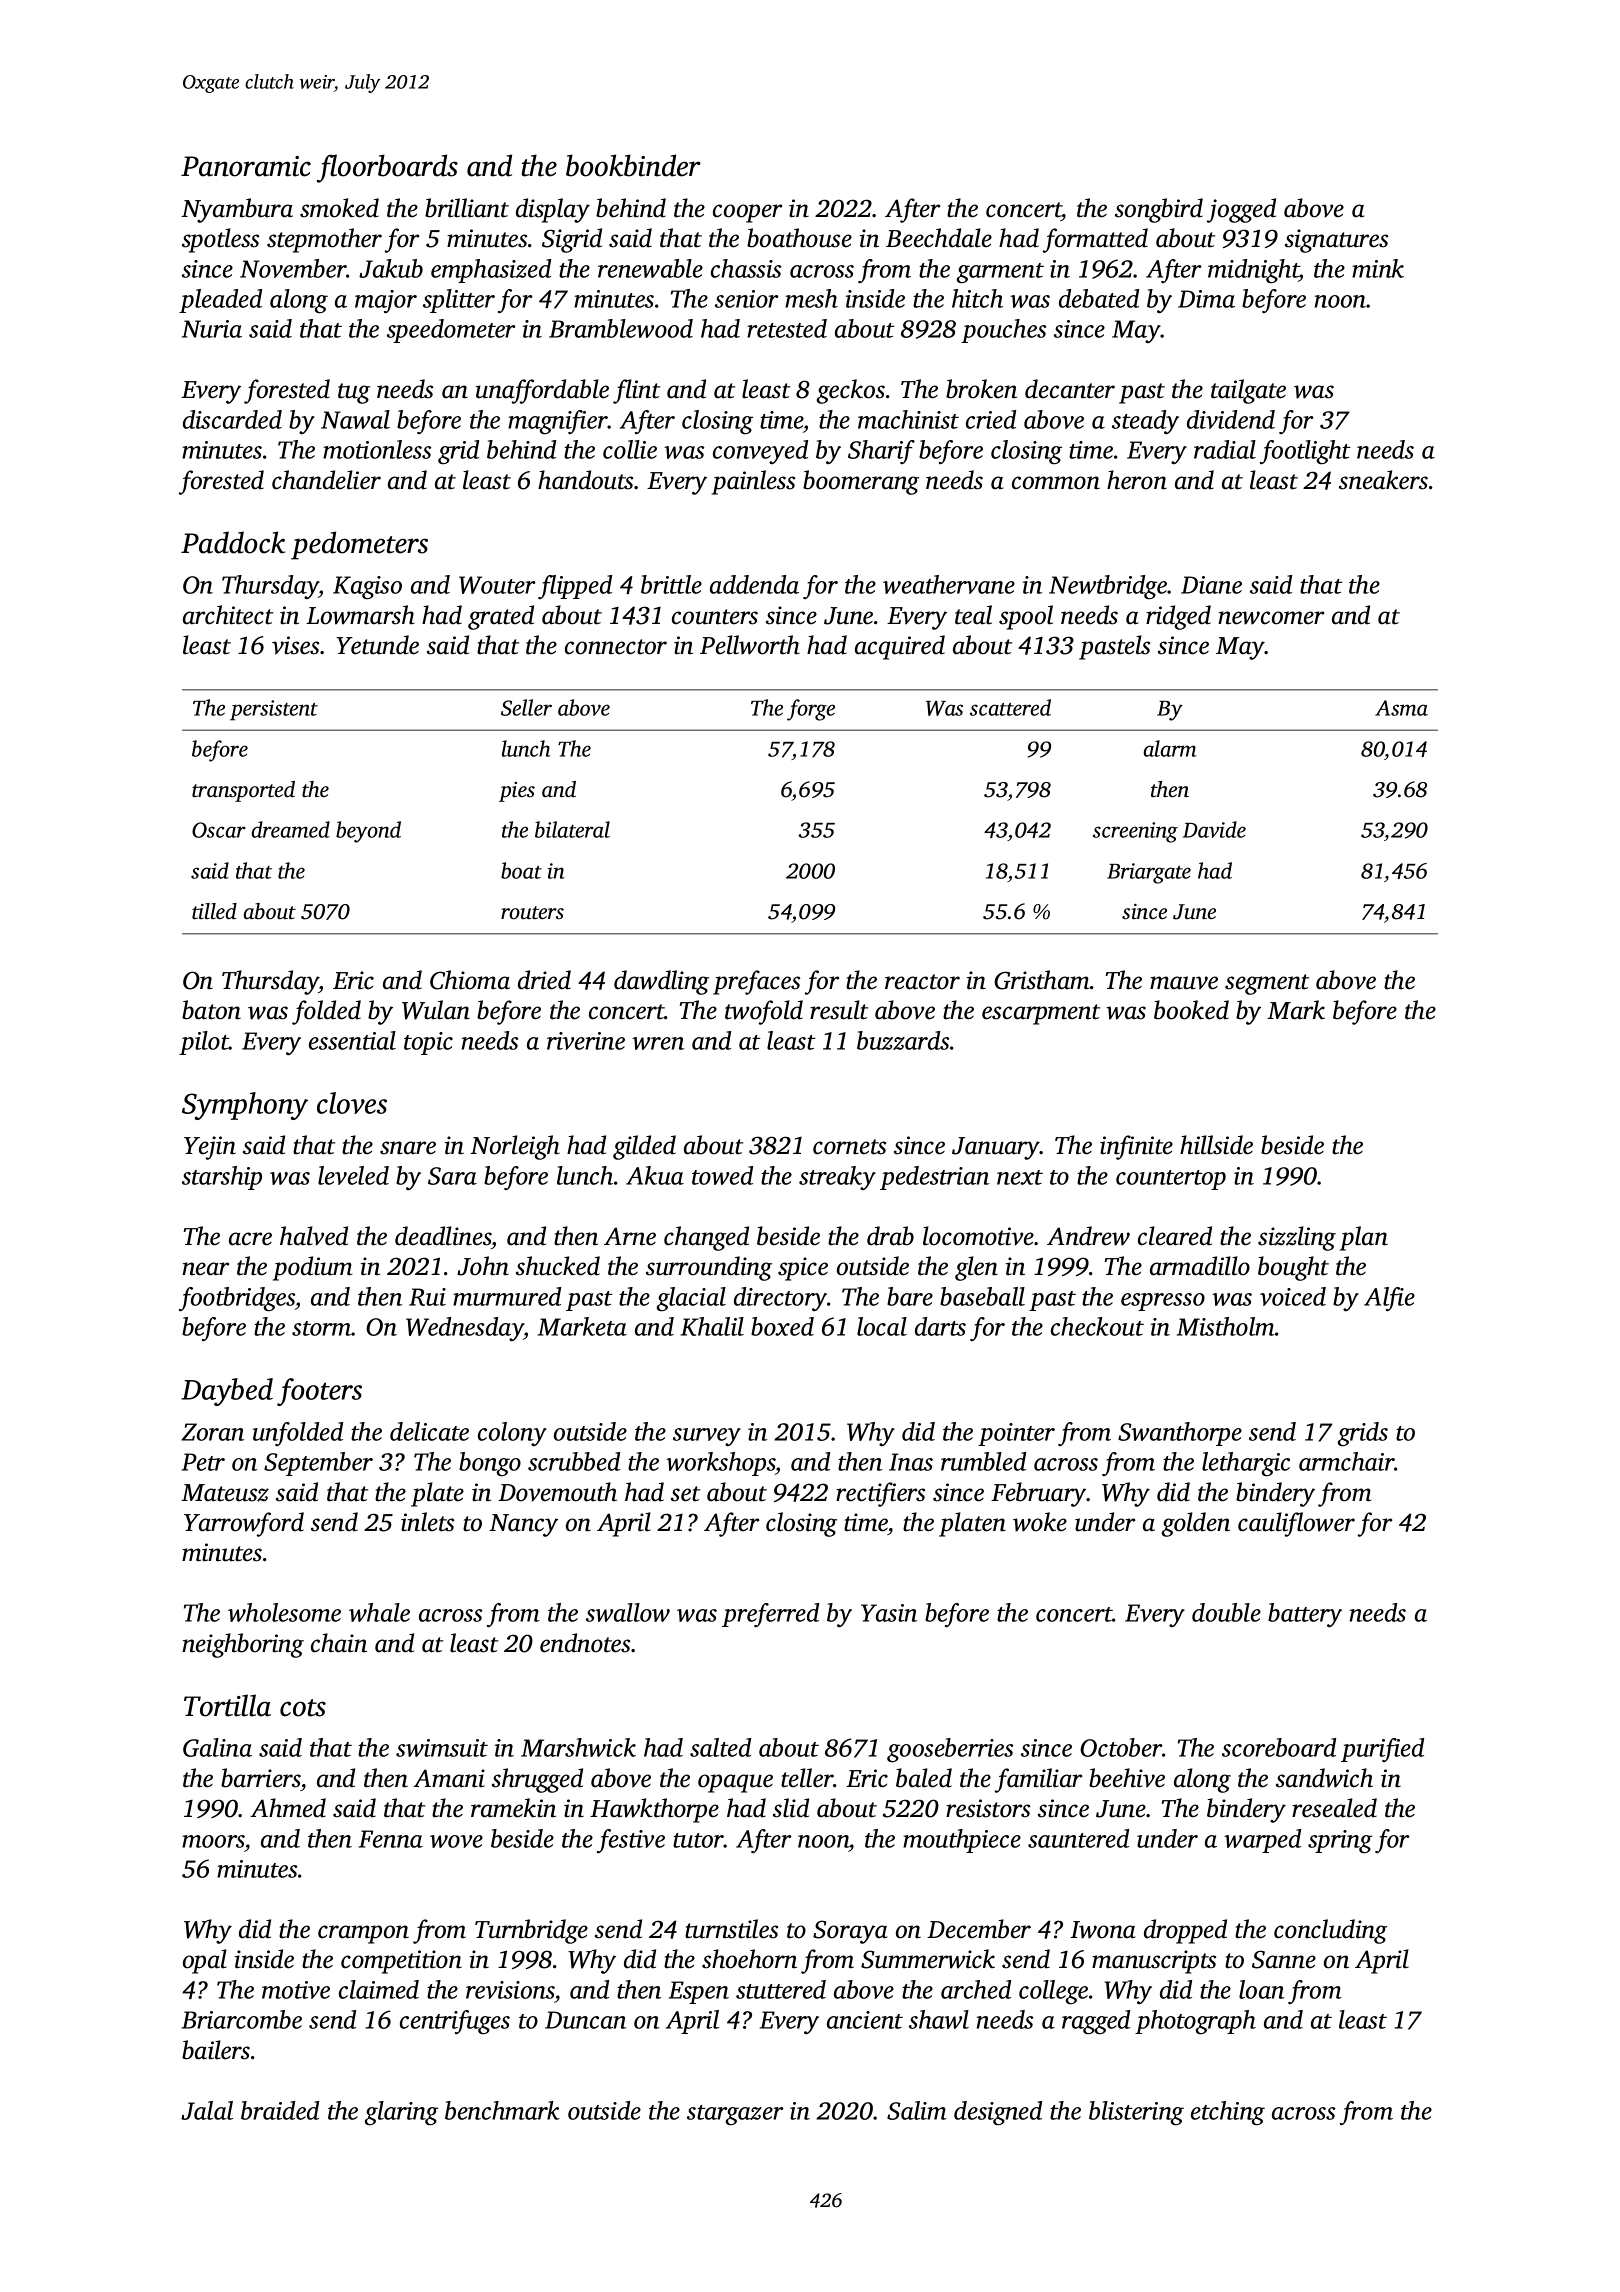  What do you see at coordinates (246, 166) in the document?
I see `Panoramic` at bounding box center [246, 166].
